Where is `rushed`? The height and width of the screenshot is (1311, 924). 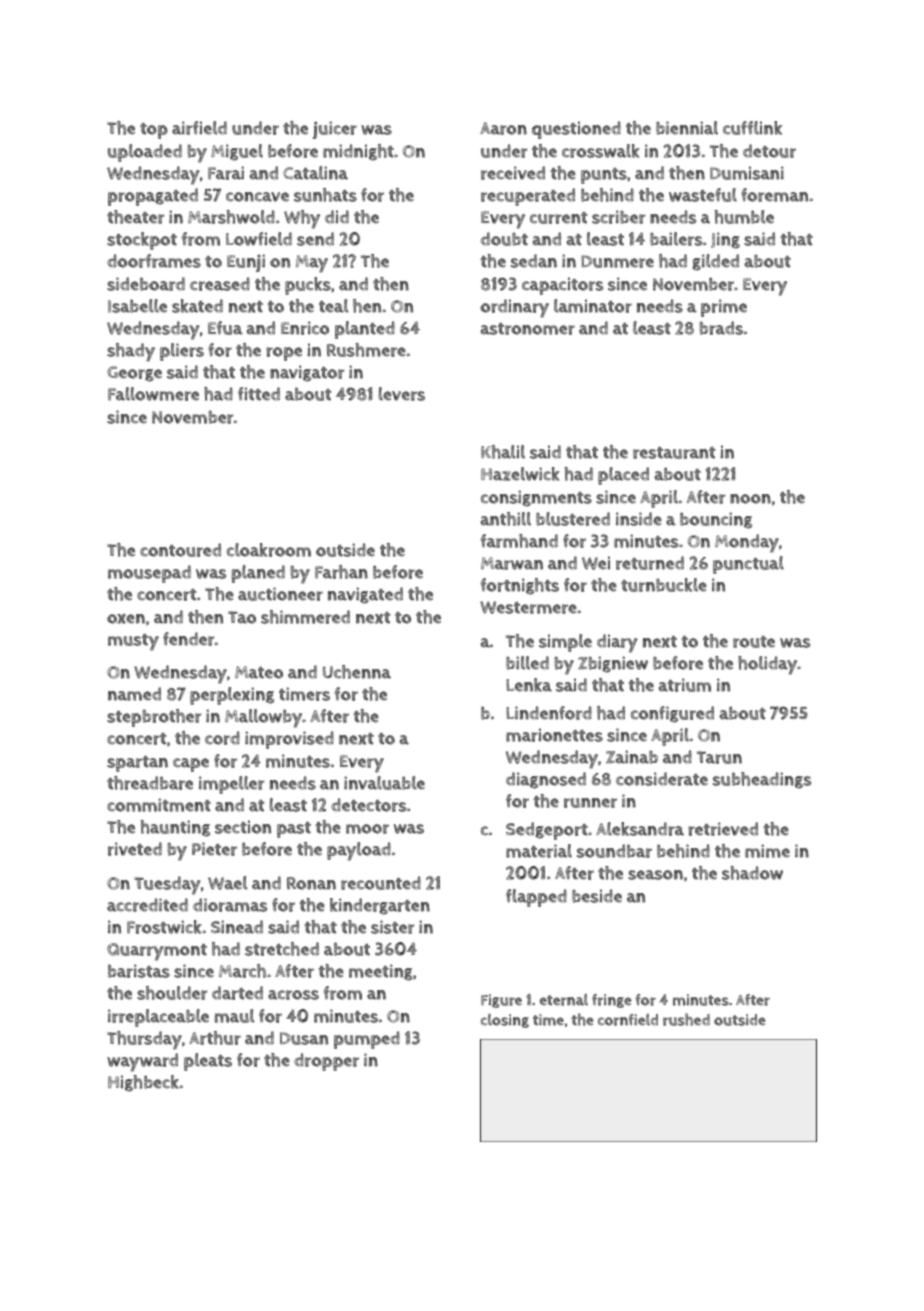 rushed is located at coordinates (686, 1019).
